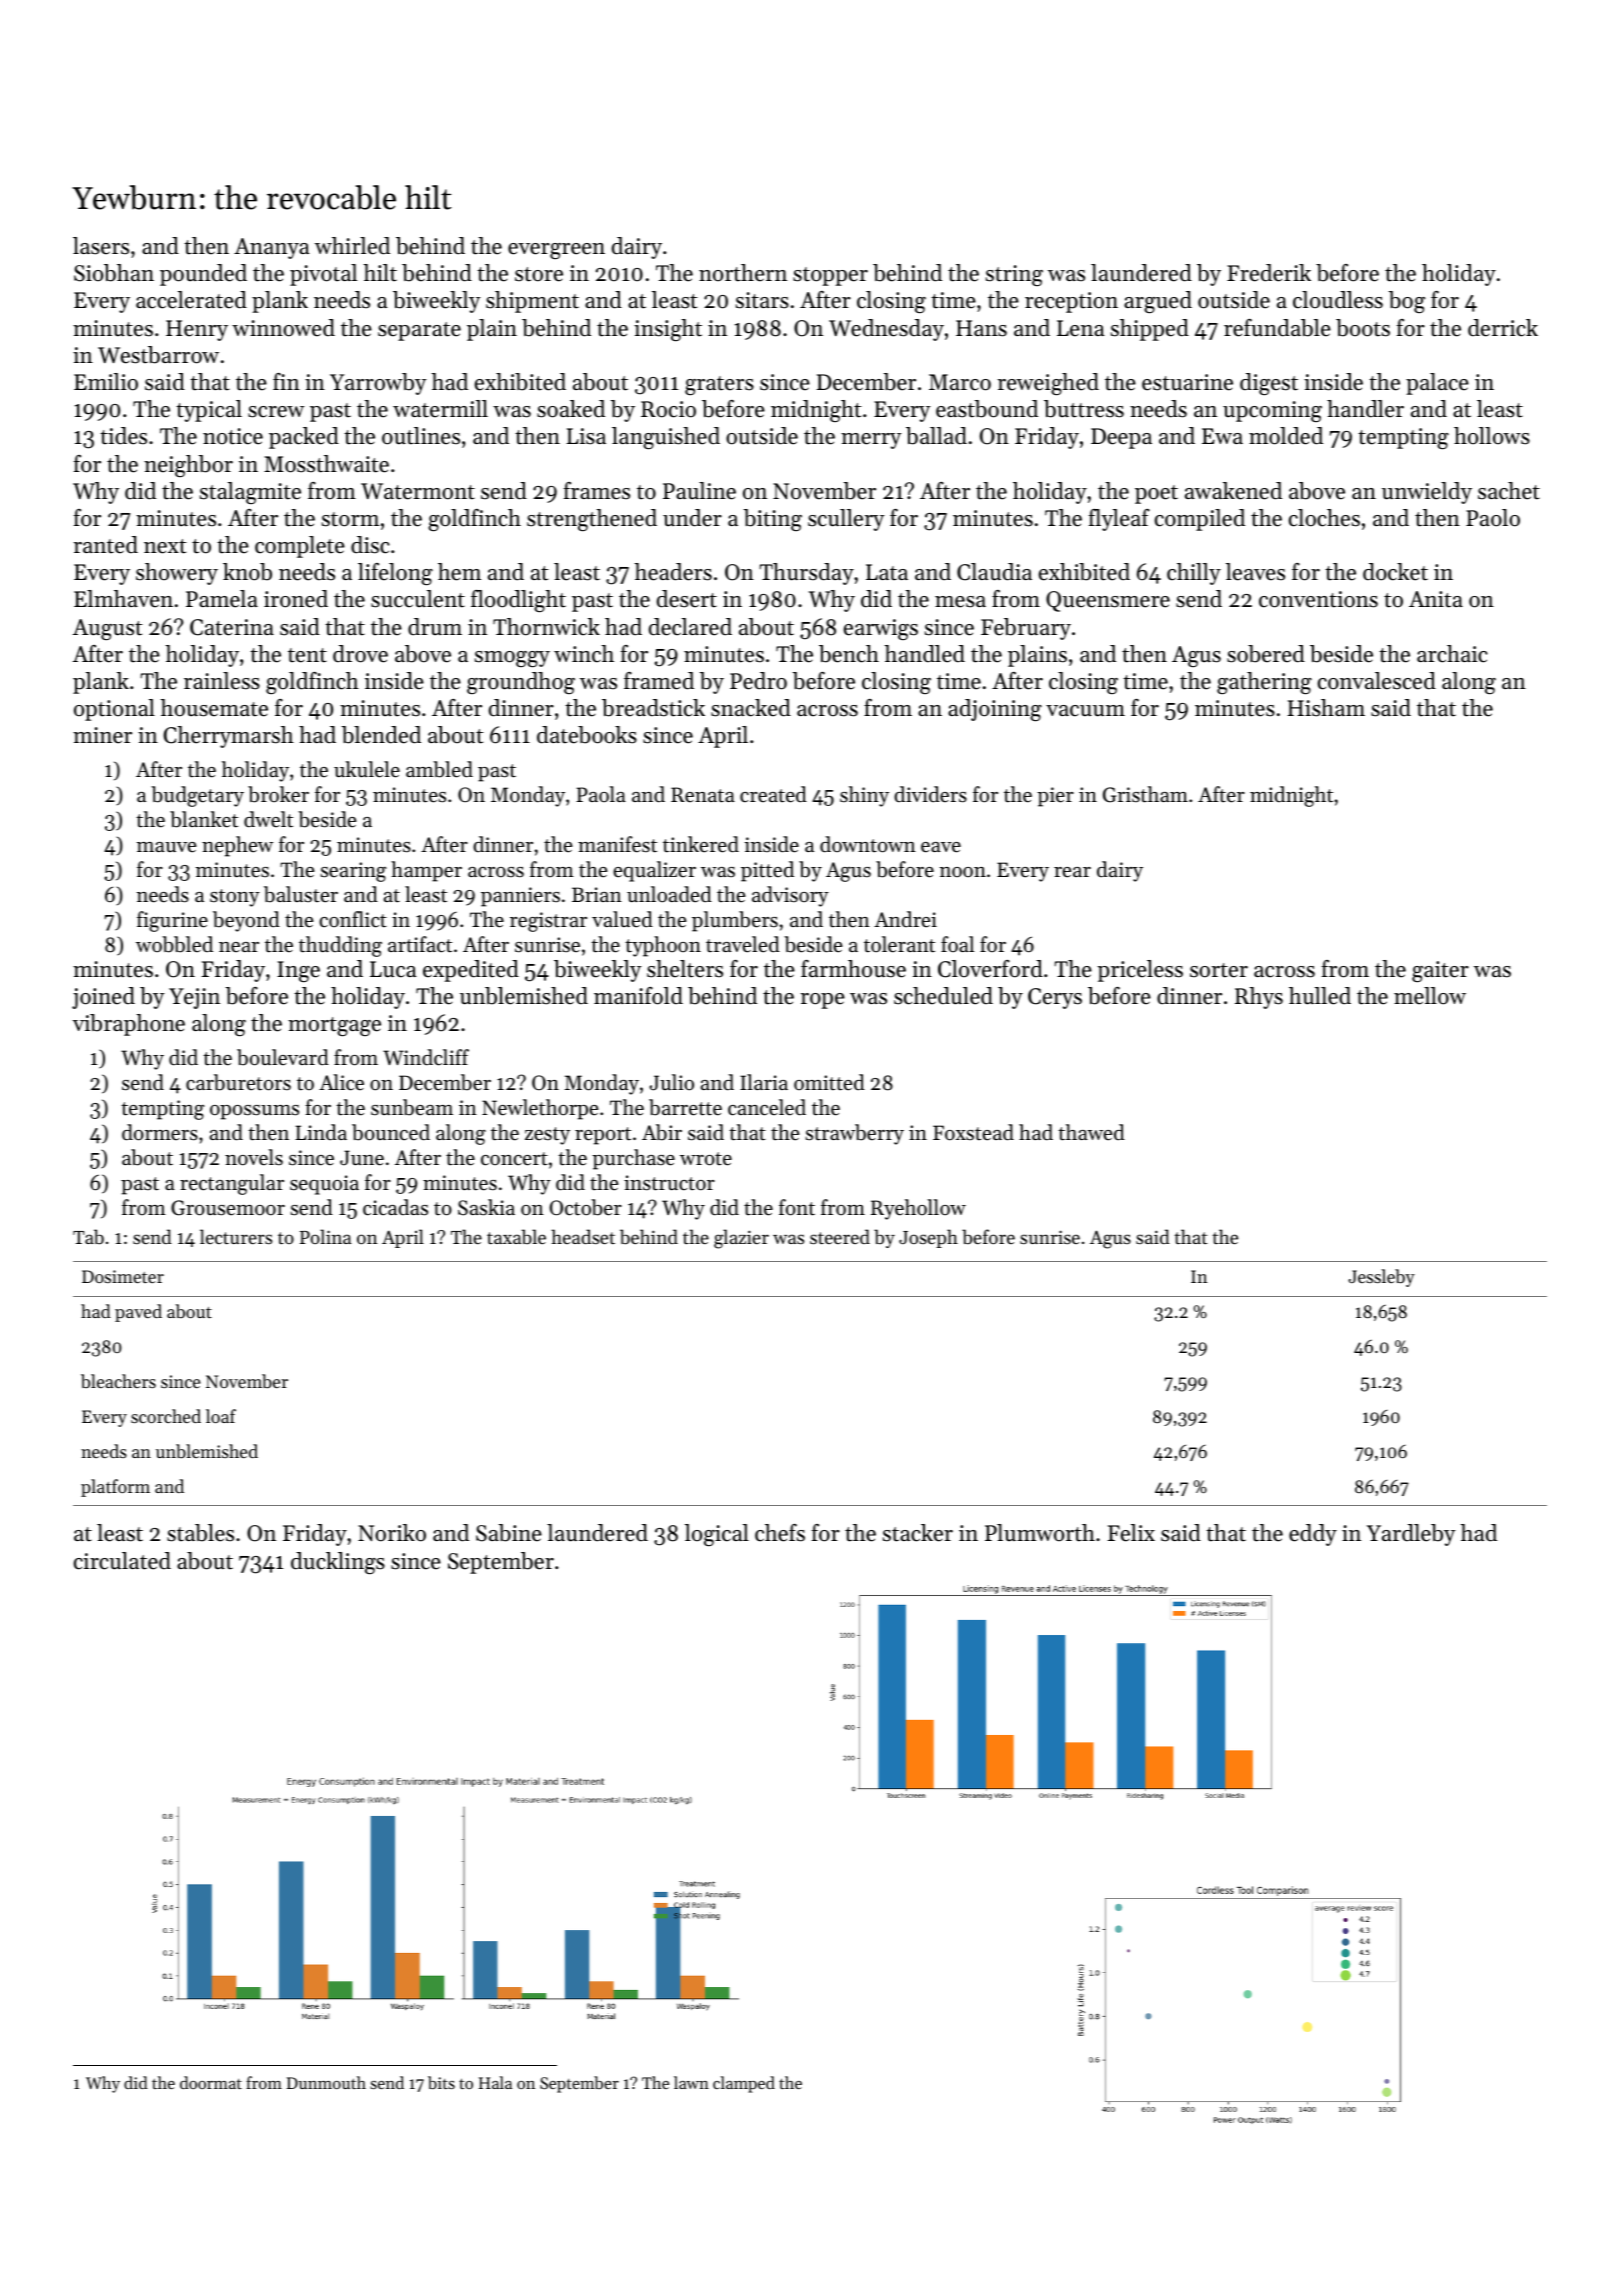 The image size is (1620, 2292). Describe the element at coordinates (556, 251) in the screenshot. I see `evergreen` at that location.
